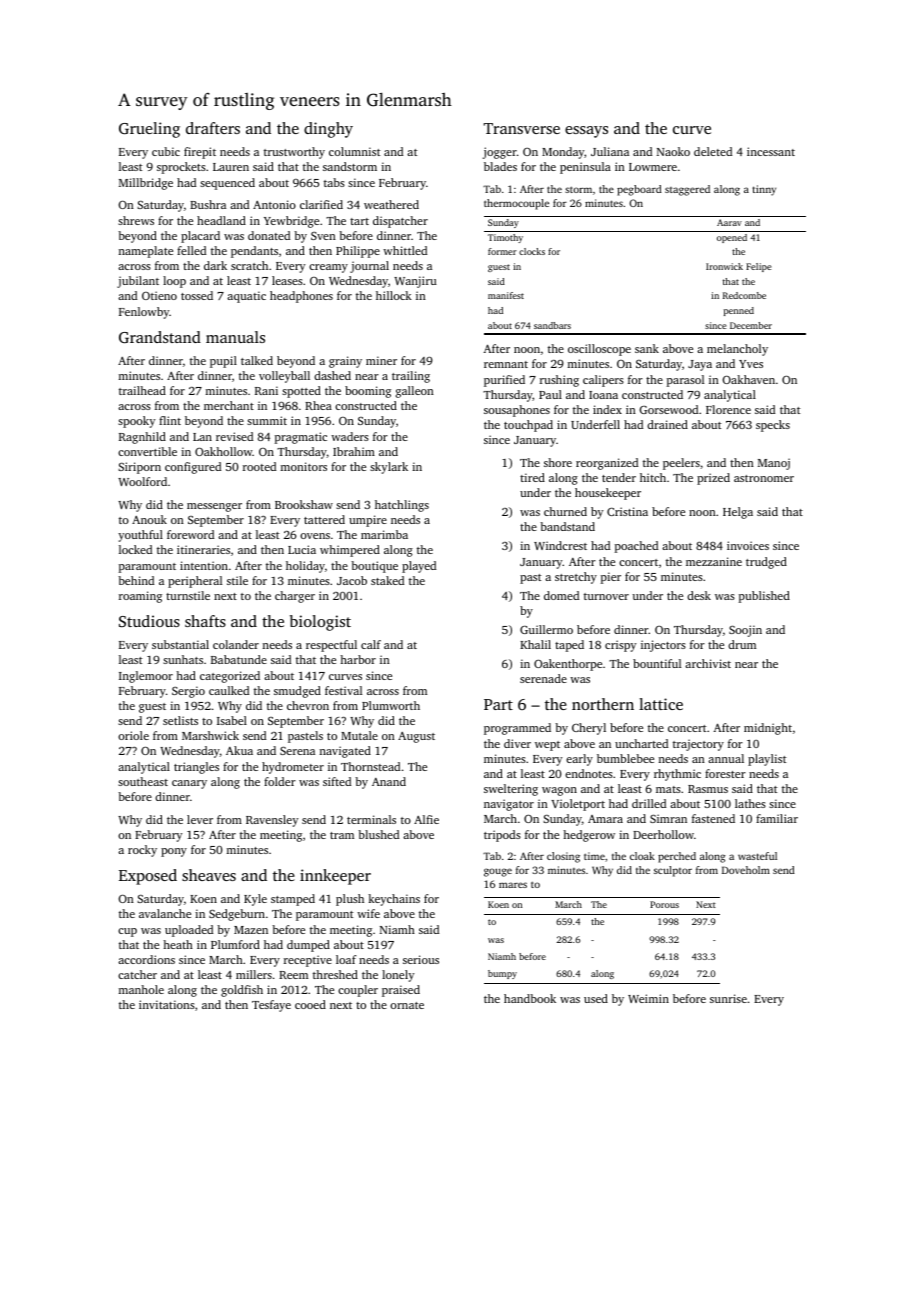  I want to click on pegboard, so click(639, 190).
